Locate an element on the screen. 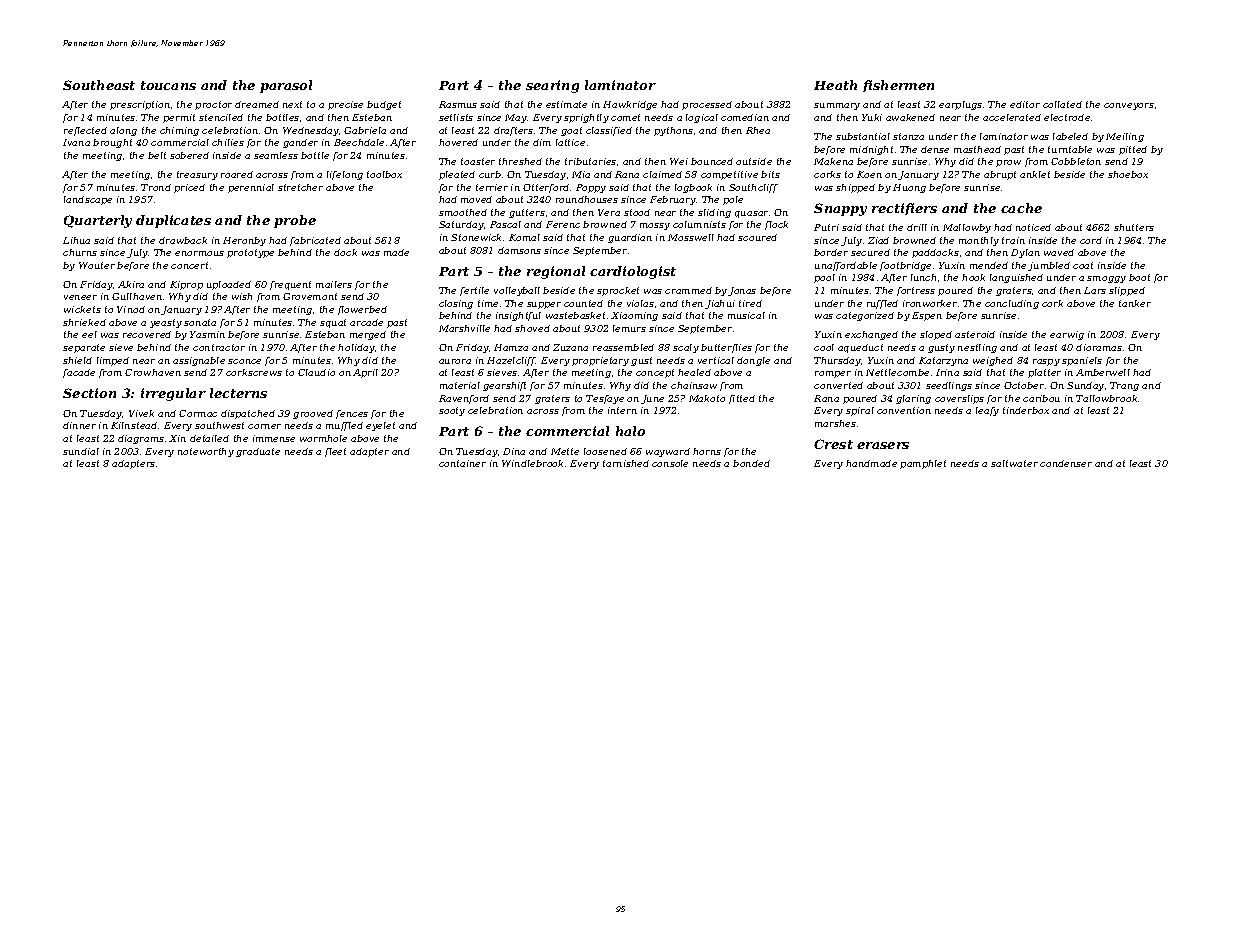  toucans is located at coordinates (168, 85).
